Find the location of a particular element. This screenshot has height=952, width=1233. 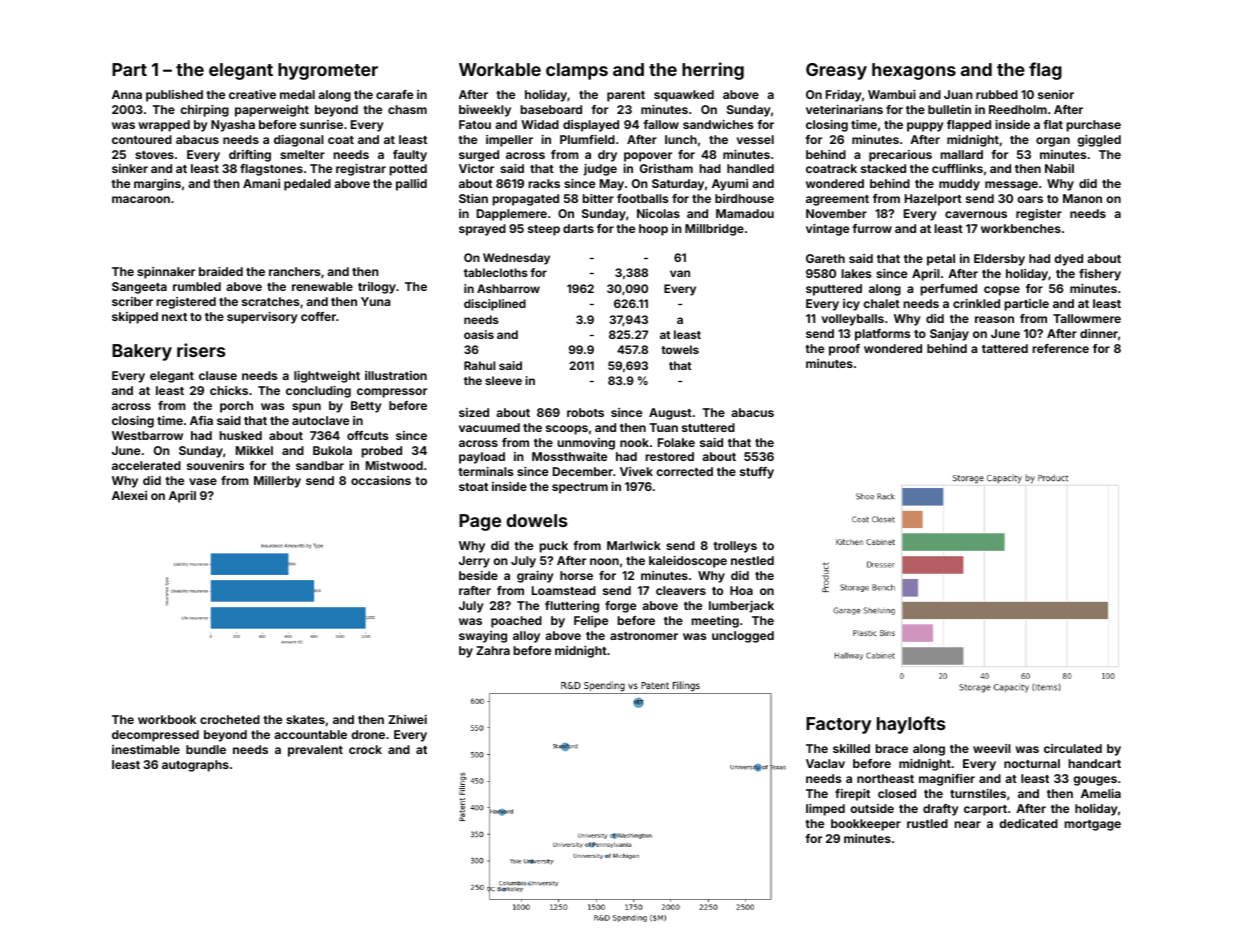

published is located at coordinates (174, 96).
